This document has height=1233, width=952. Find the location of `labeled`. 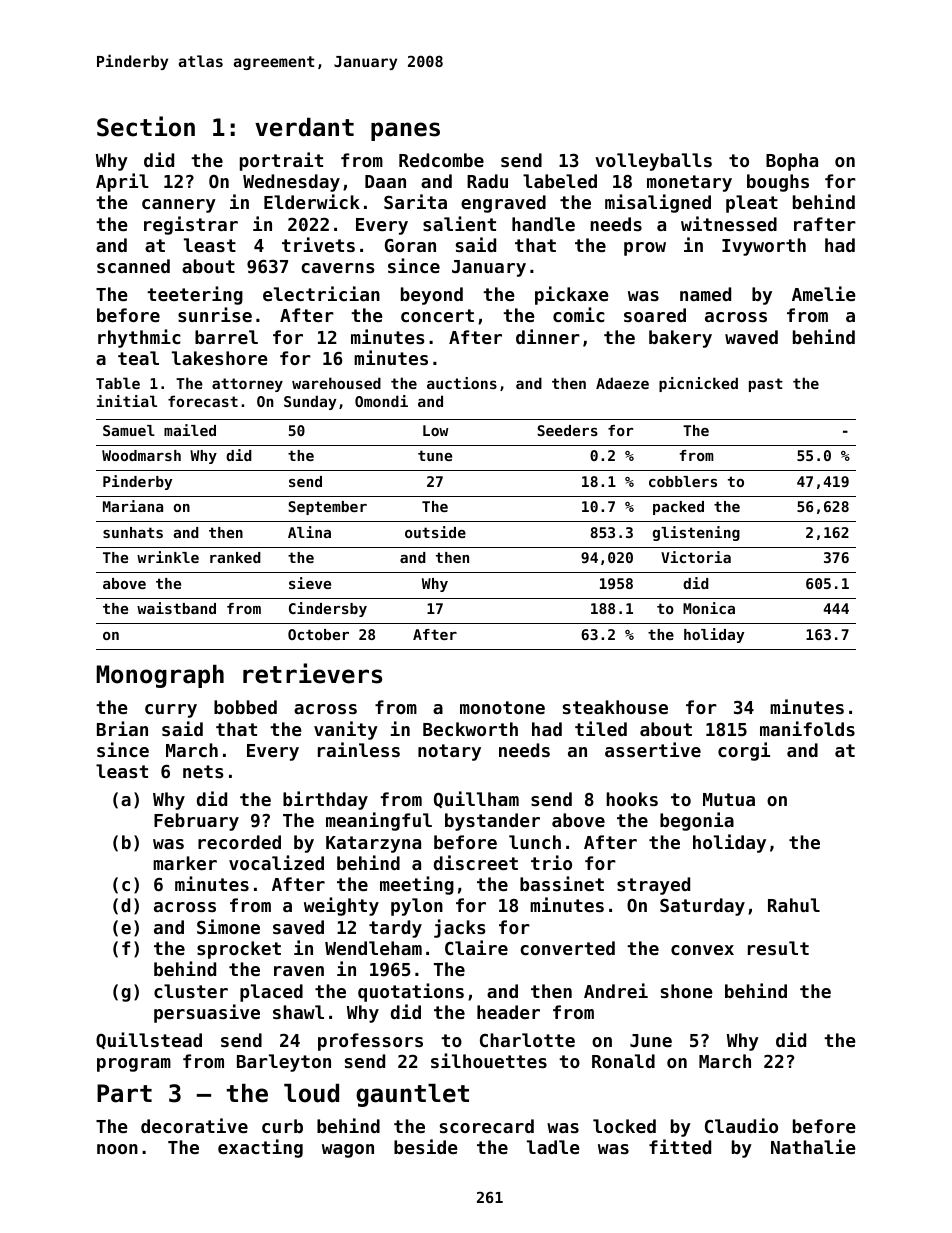

labeled is located at coordinates (560, 181).
